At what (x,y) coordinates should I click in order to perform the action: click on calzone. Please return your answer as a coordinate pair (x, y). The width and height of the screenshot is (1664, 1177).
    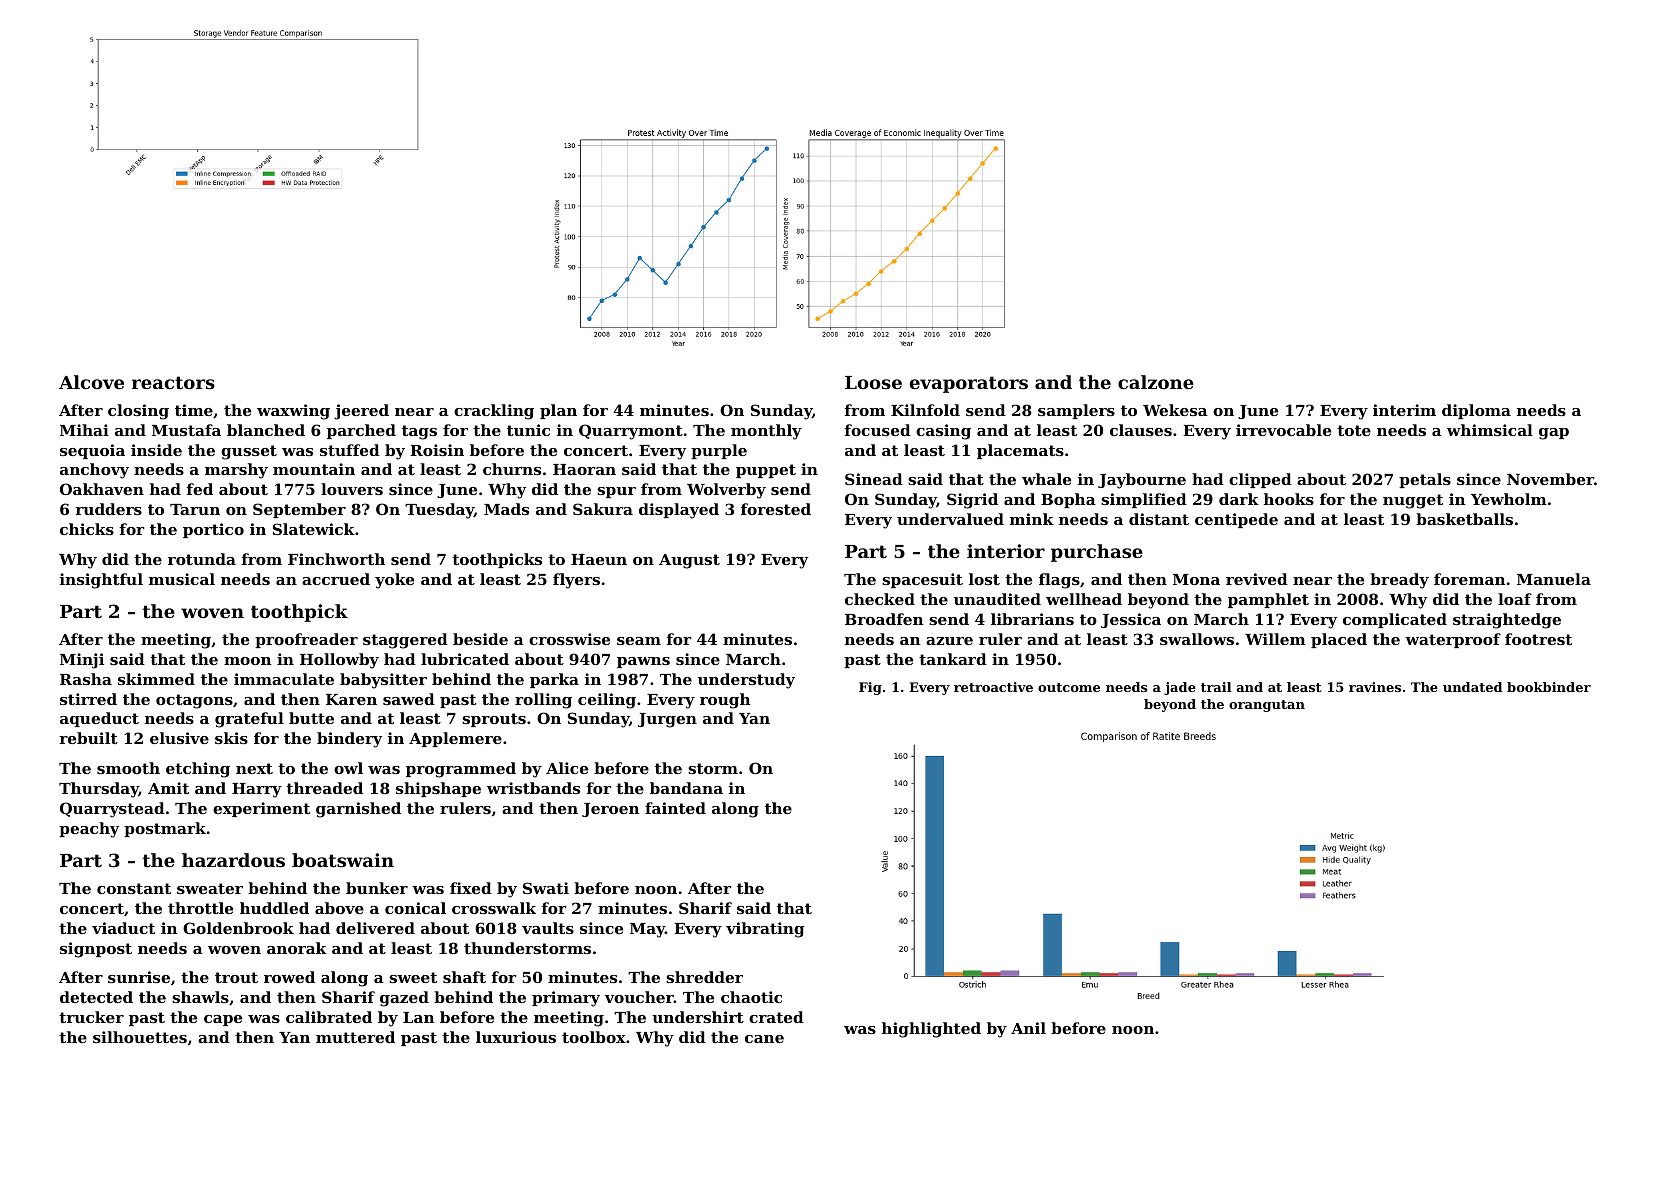
    Looking at the image, I should click on (1156, 382).
